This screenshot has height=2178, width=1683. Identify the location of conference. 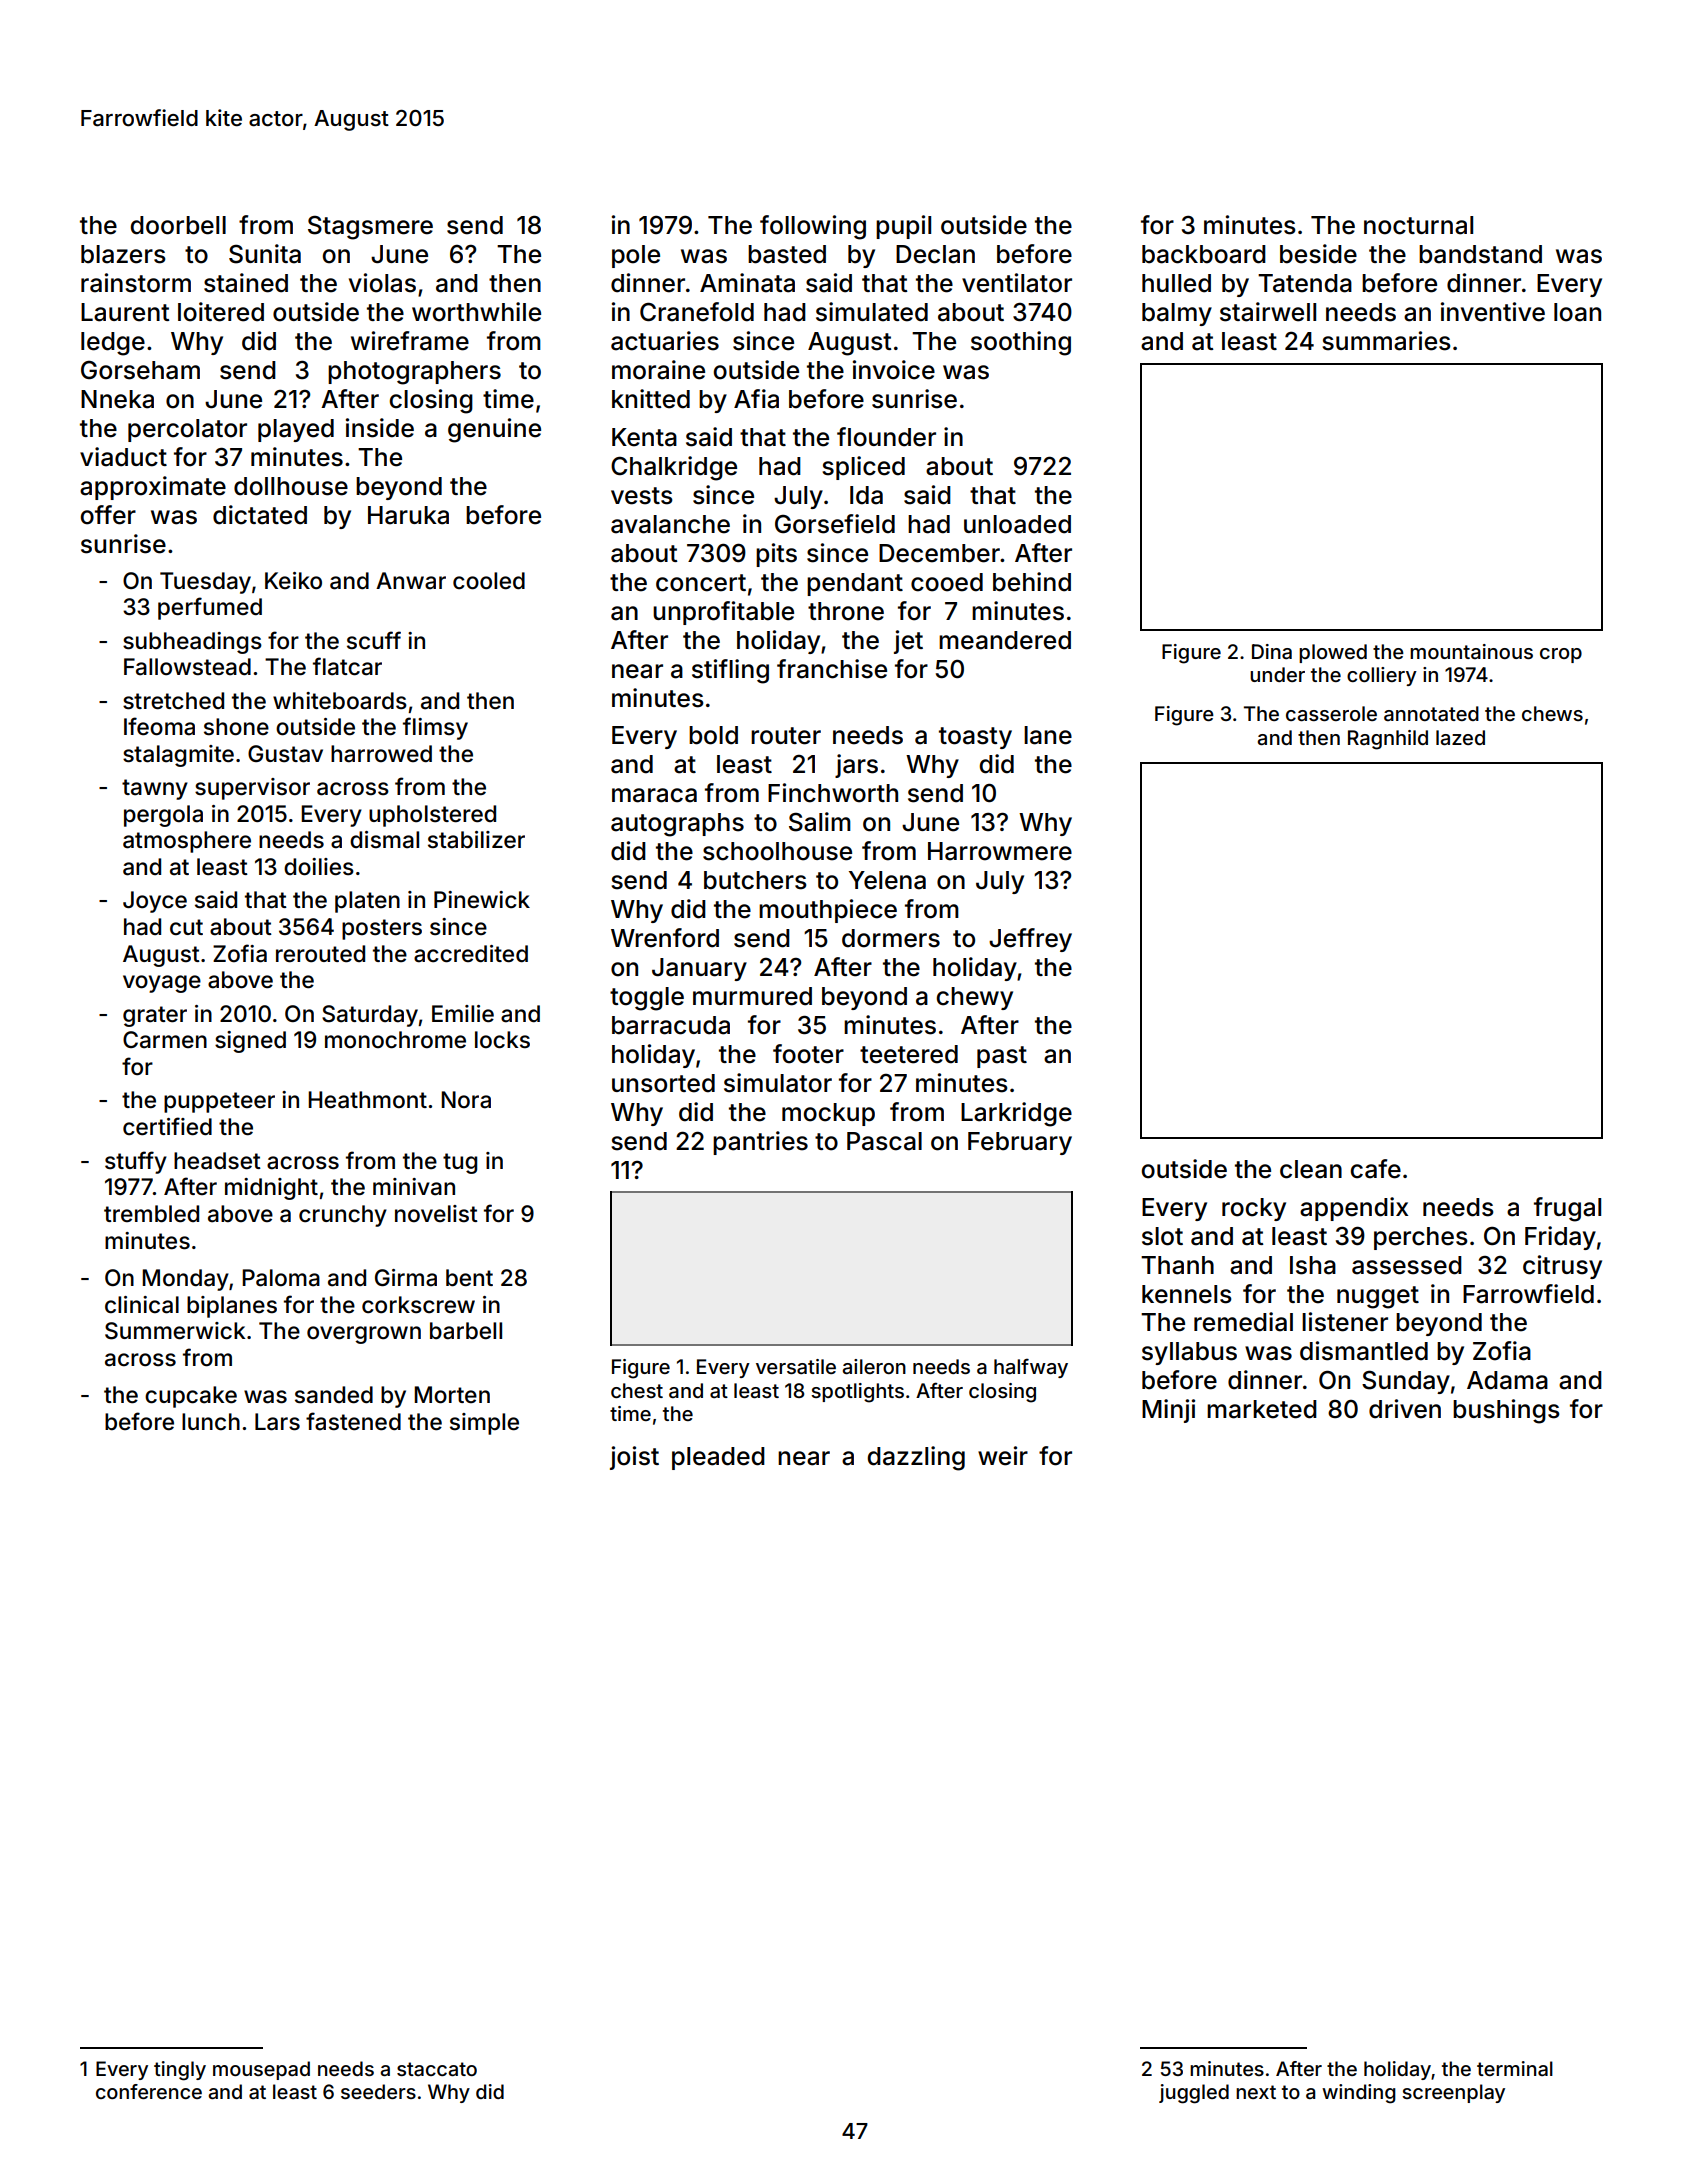
(149, 2091).
